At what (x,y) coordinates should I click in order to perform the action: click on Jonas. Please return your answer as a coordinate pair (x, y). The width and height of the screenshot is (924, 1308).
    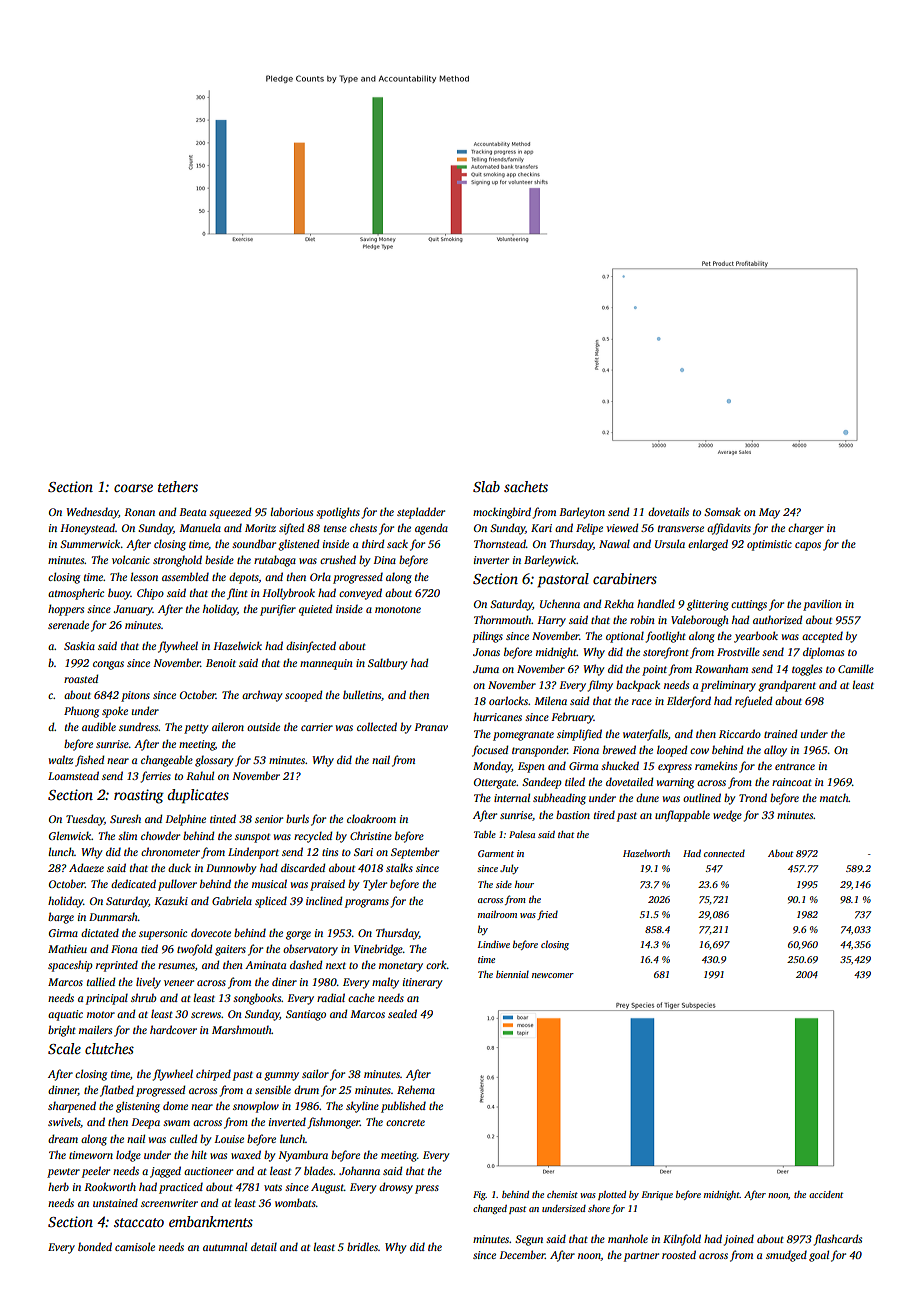
    Looking at the image, I should click on (486, 652).
